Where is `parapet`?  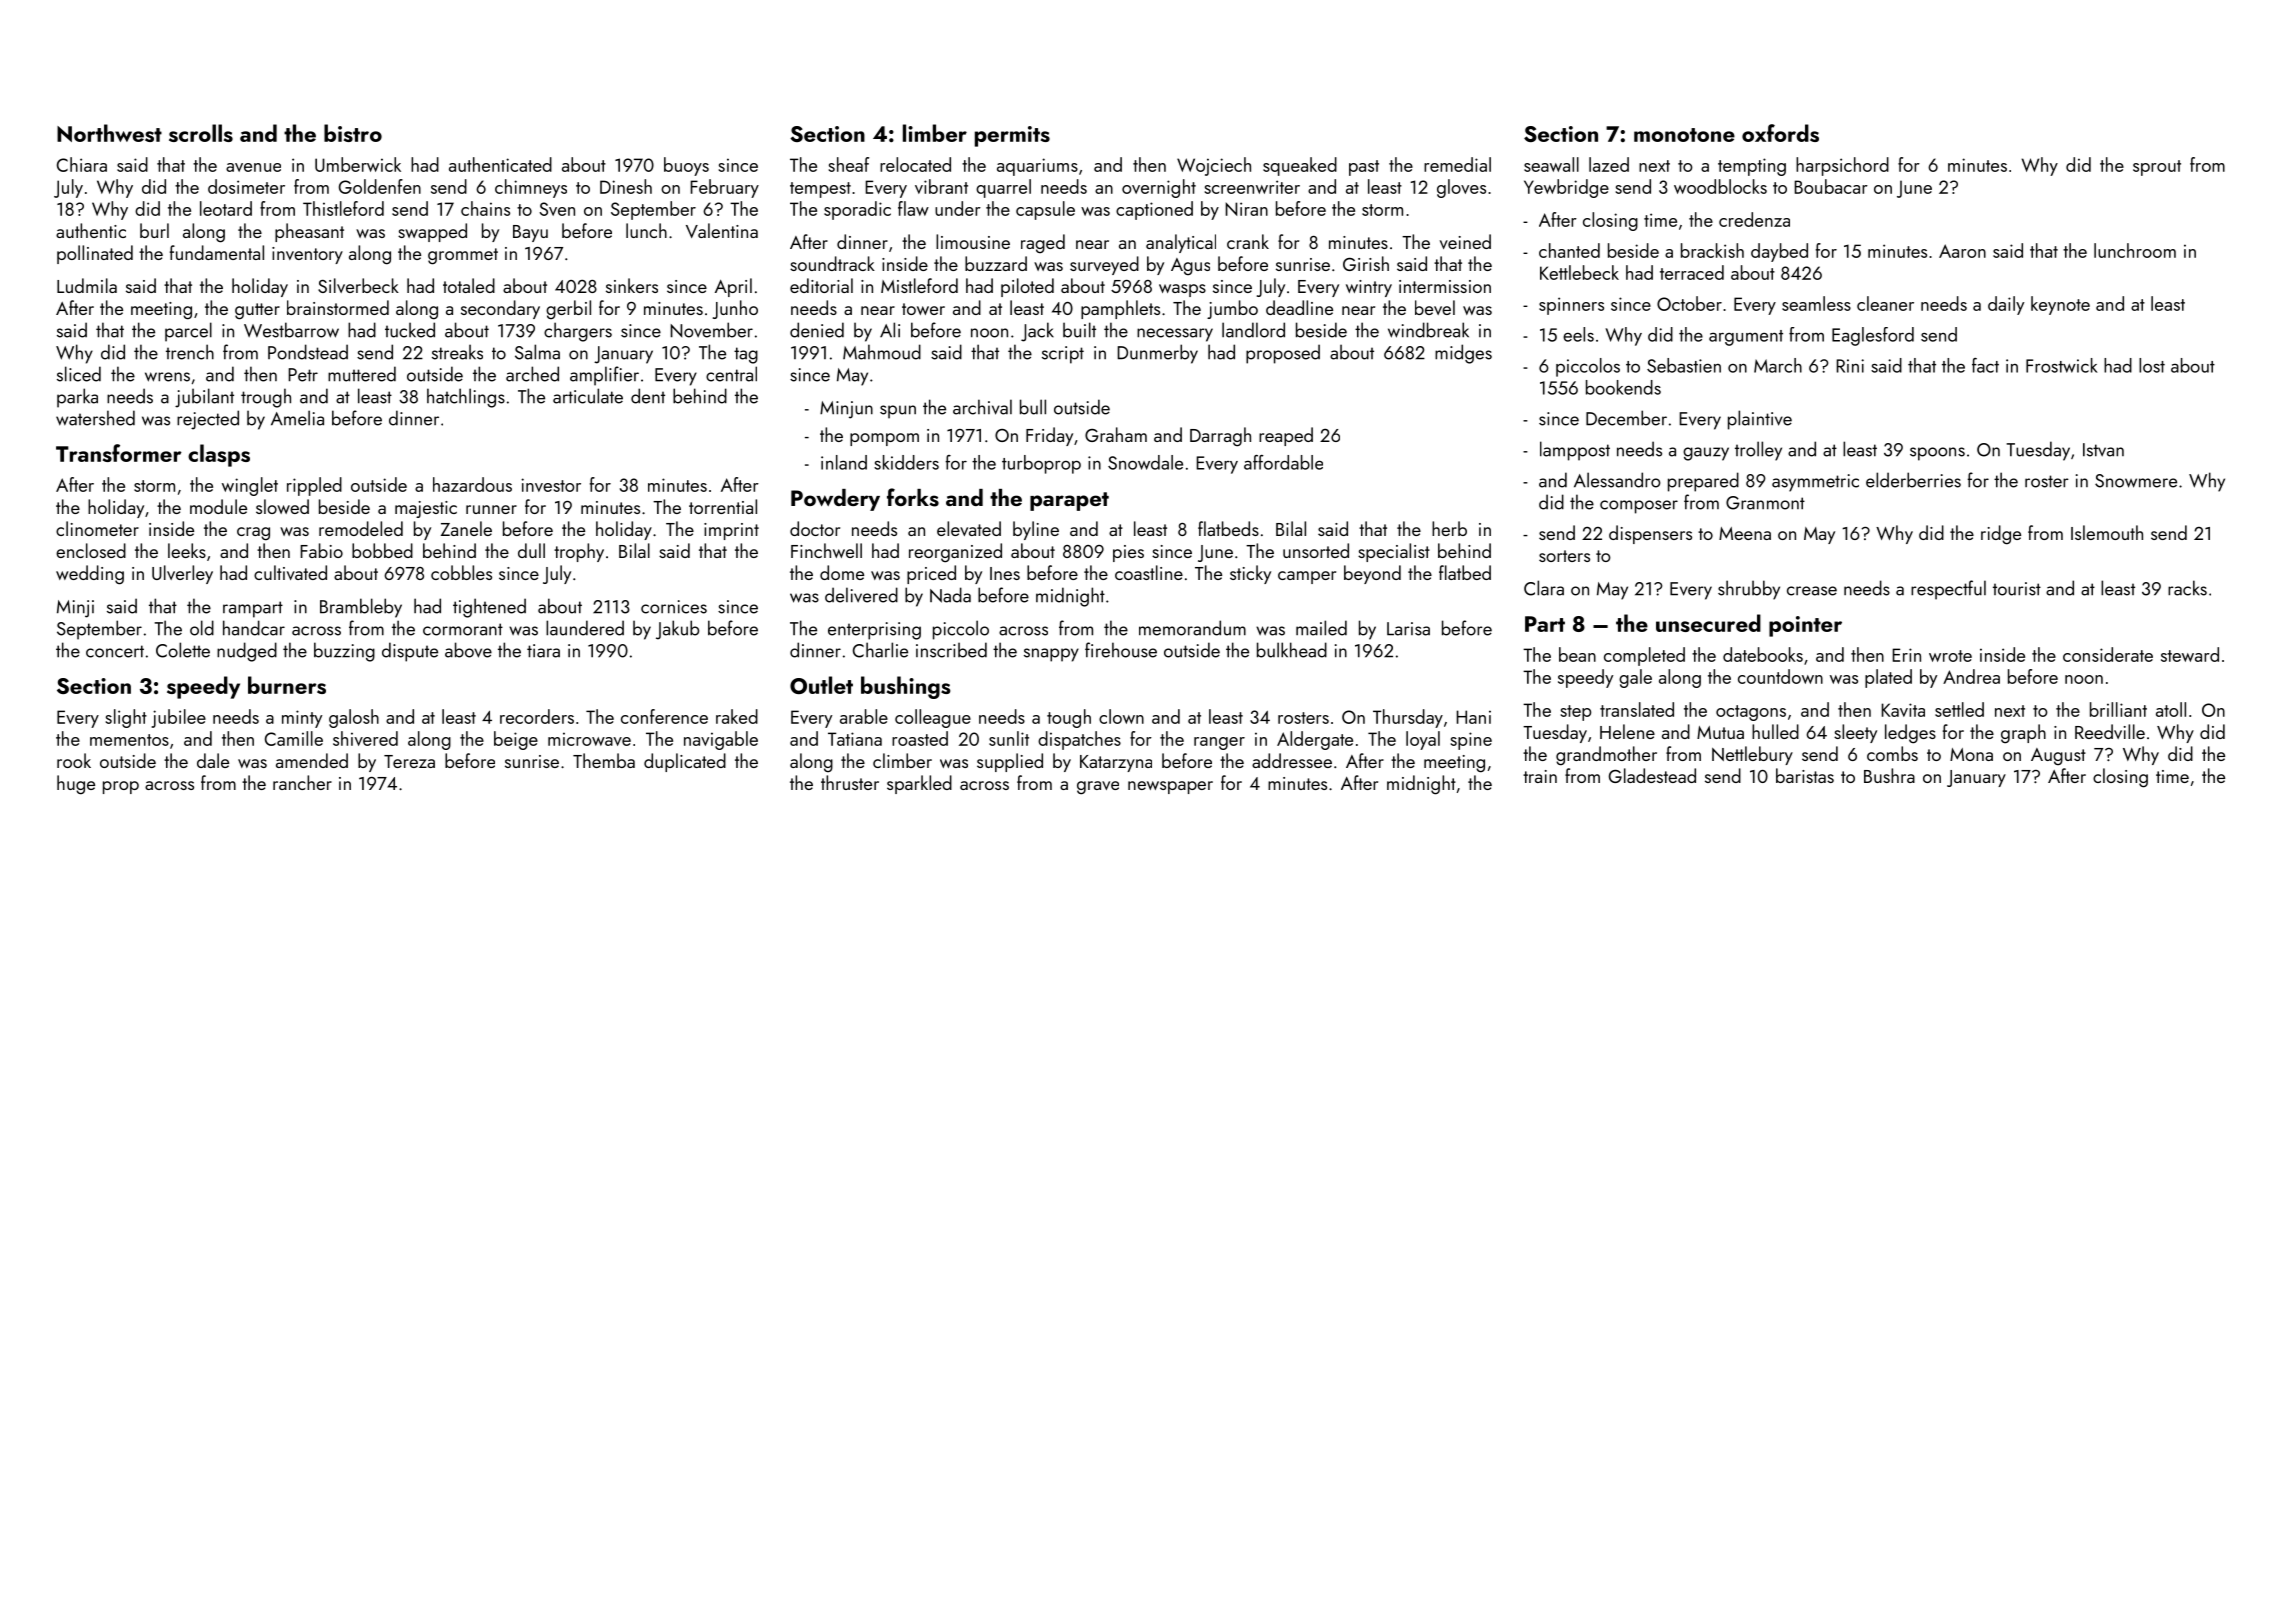 parapet is located at coordinates (1069, 501).
